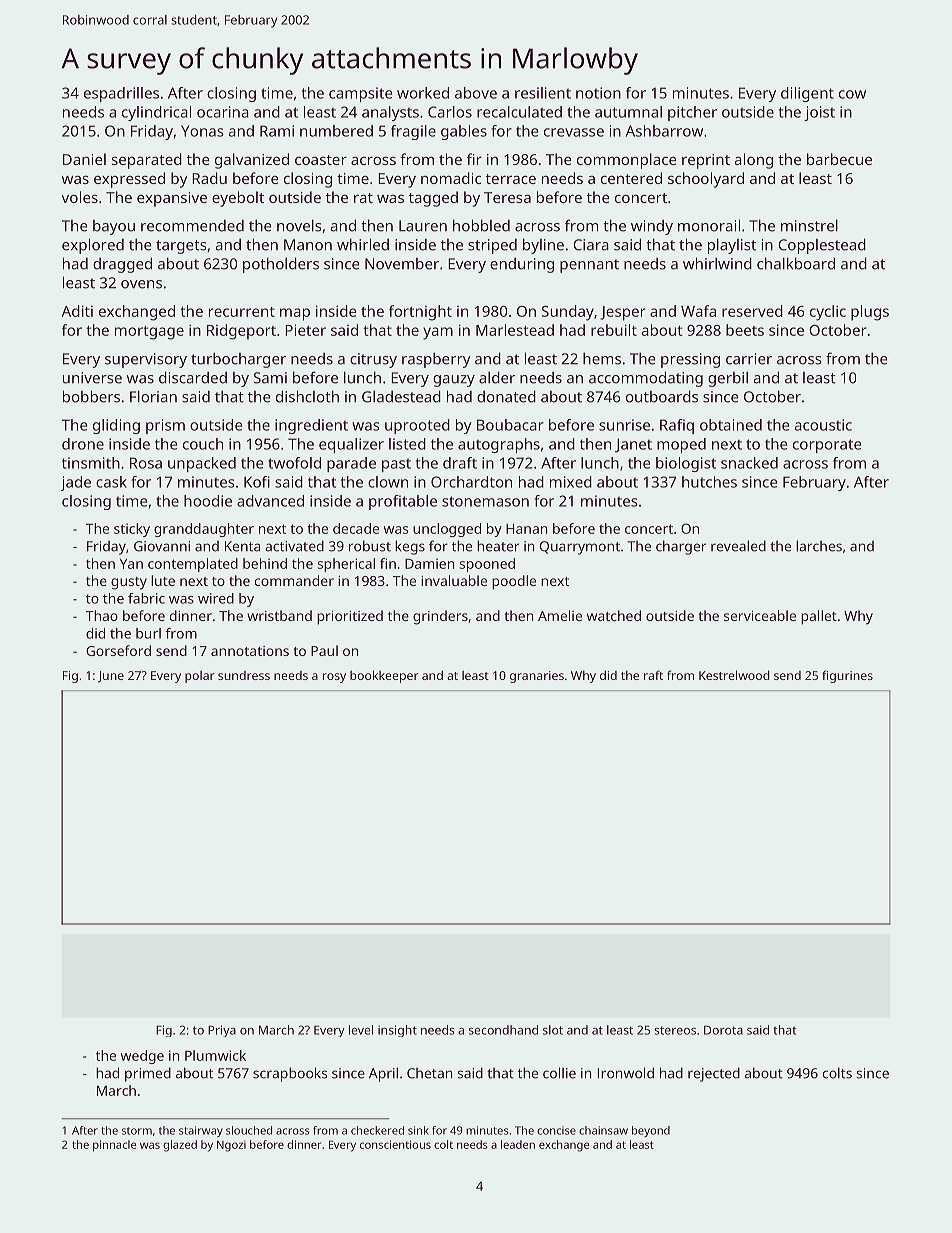 The height and width of the screenshot is (1233, 952). Describe the element at coordinates (847, 676) in the screenshot. I see `figurines` at that location.
